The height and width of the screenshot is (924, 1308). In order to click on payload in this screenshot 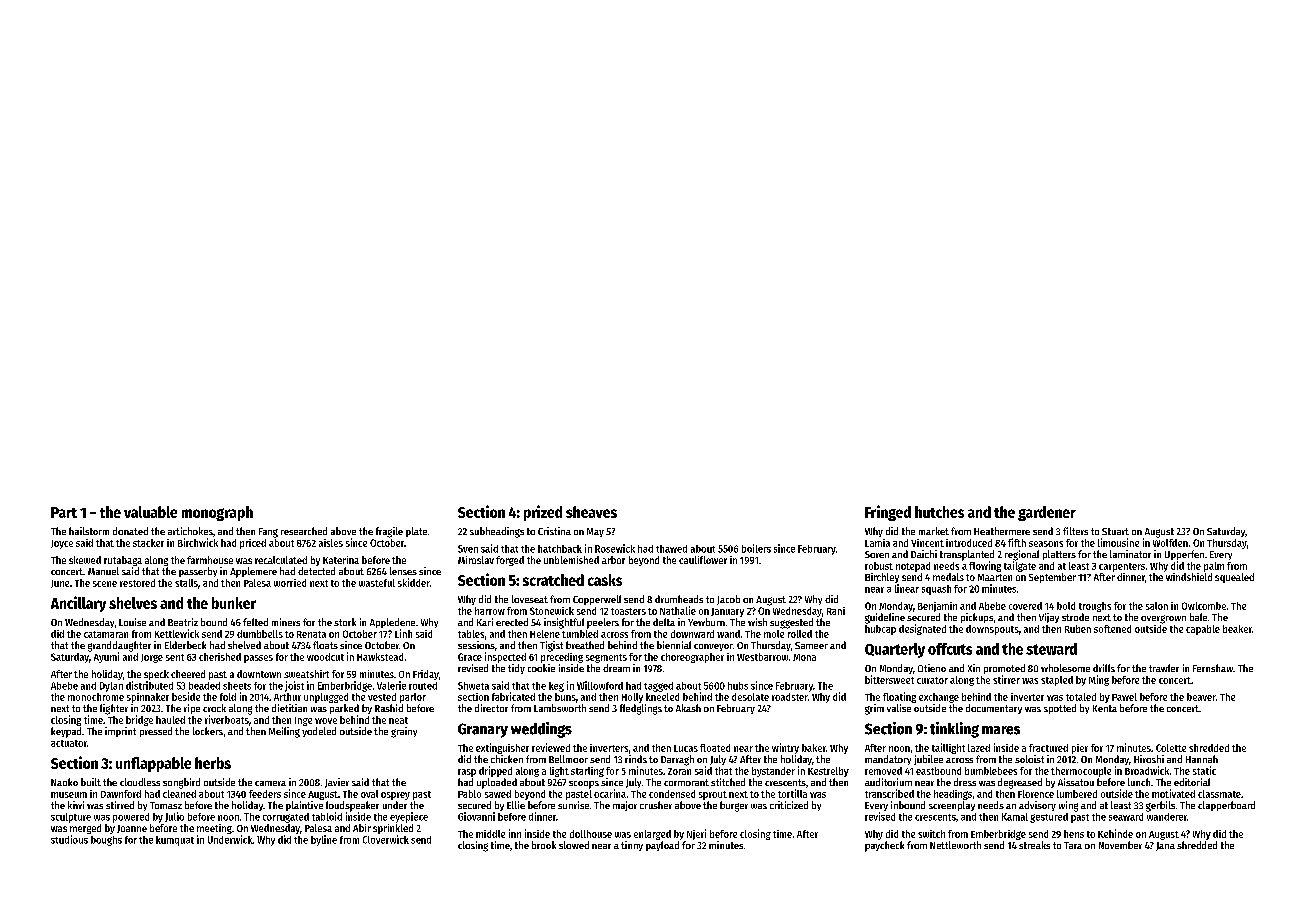, I will do `click(662, 846)`.
